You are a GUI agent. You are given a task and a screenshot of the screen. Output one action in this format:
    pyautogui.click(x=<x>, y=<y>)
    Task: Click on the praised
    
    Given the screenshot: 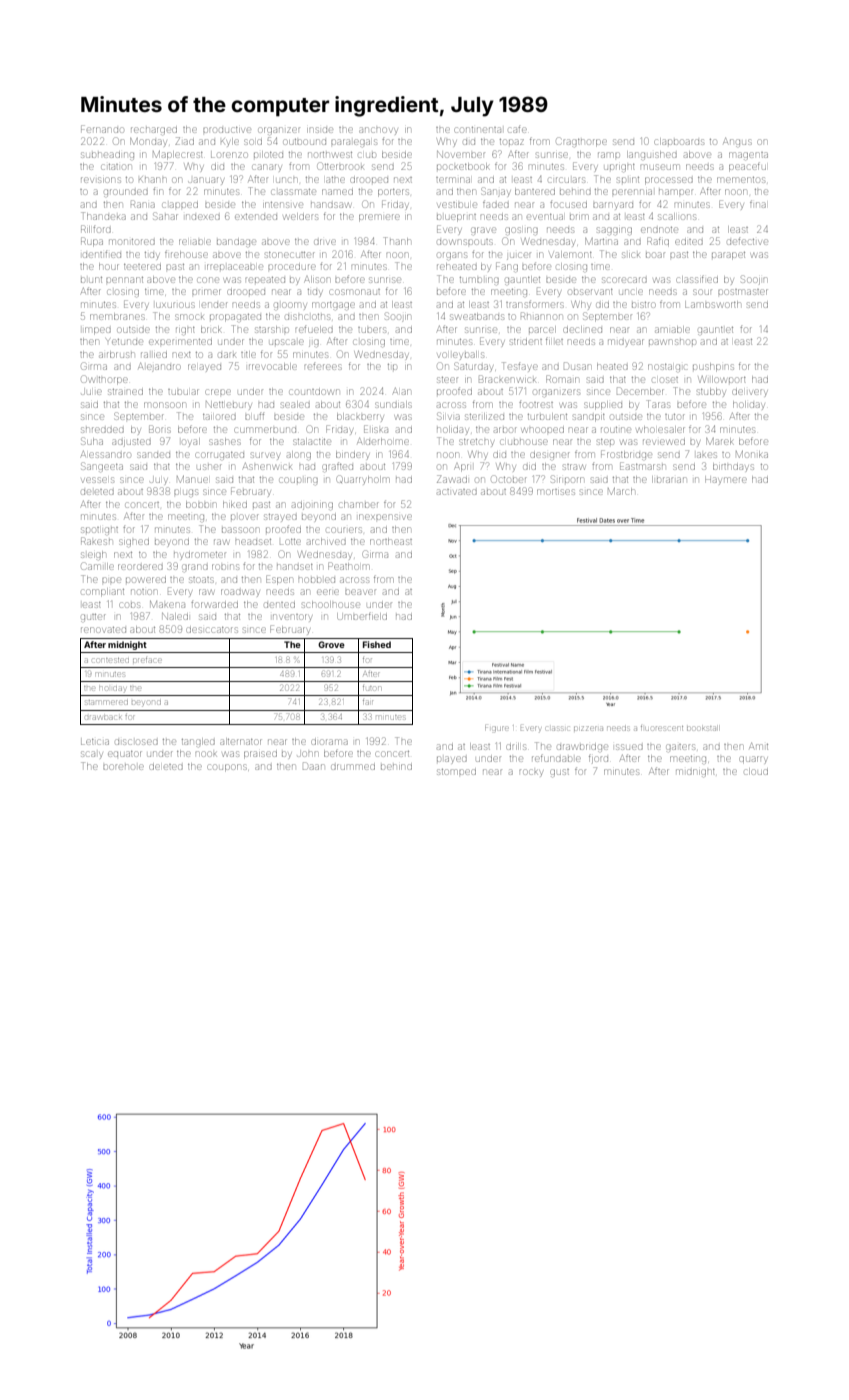 What is the action you would take?
    pyautogui.click(x=260, y=755)
